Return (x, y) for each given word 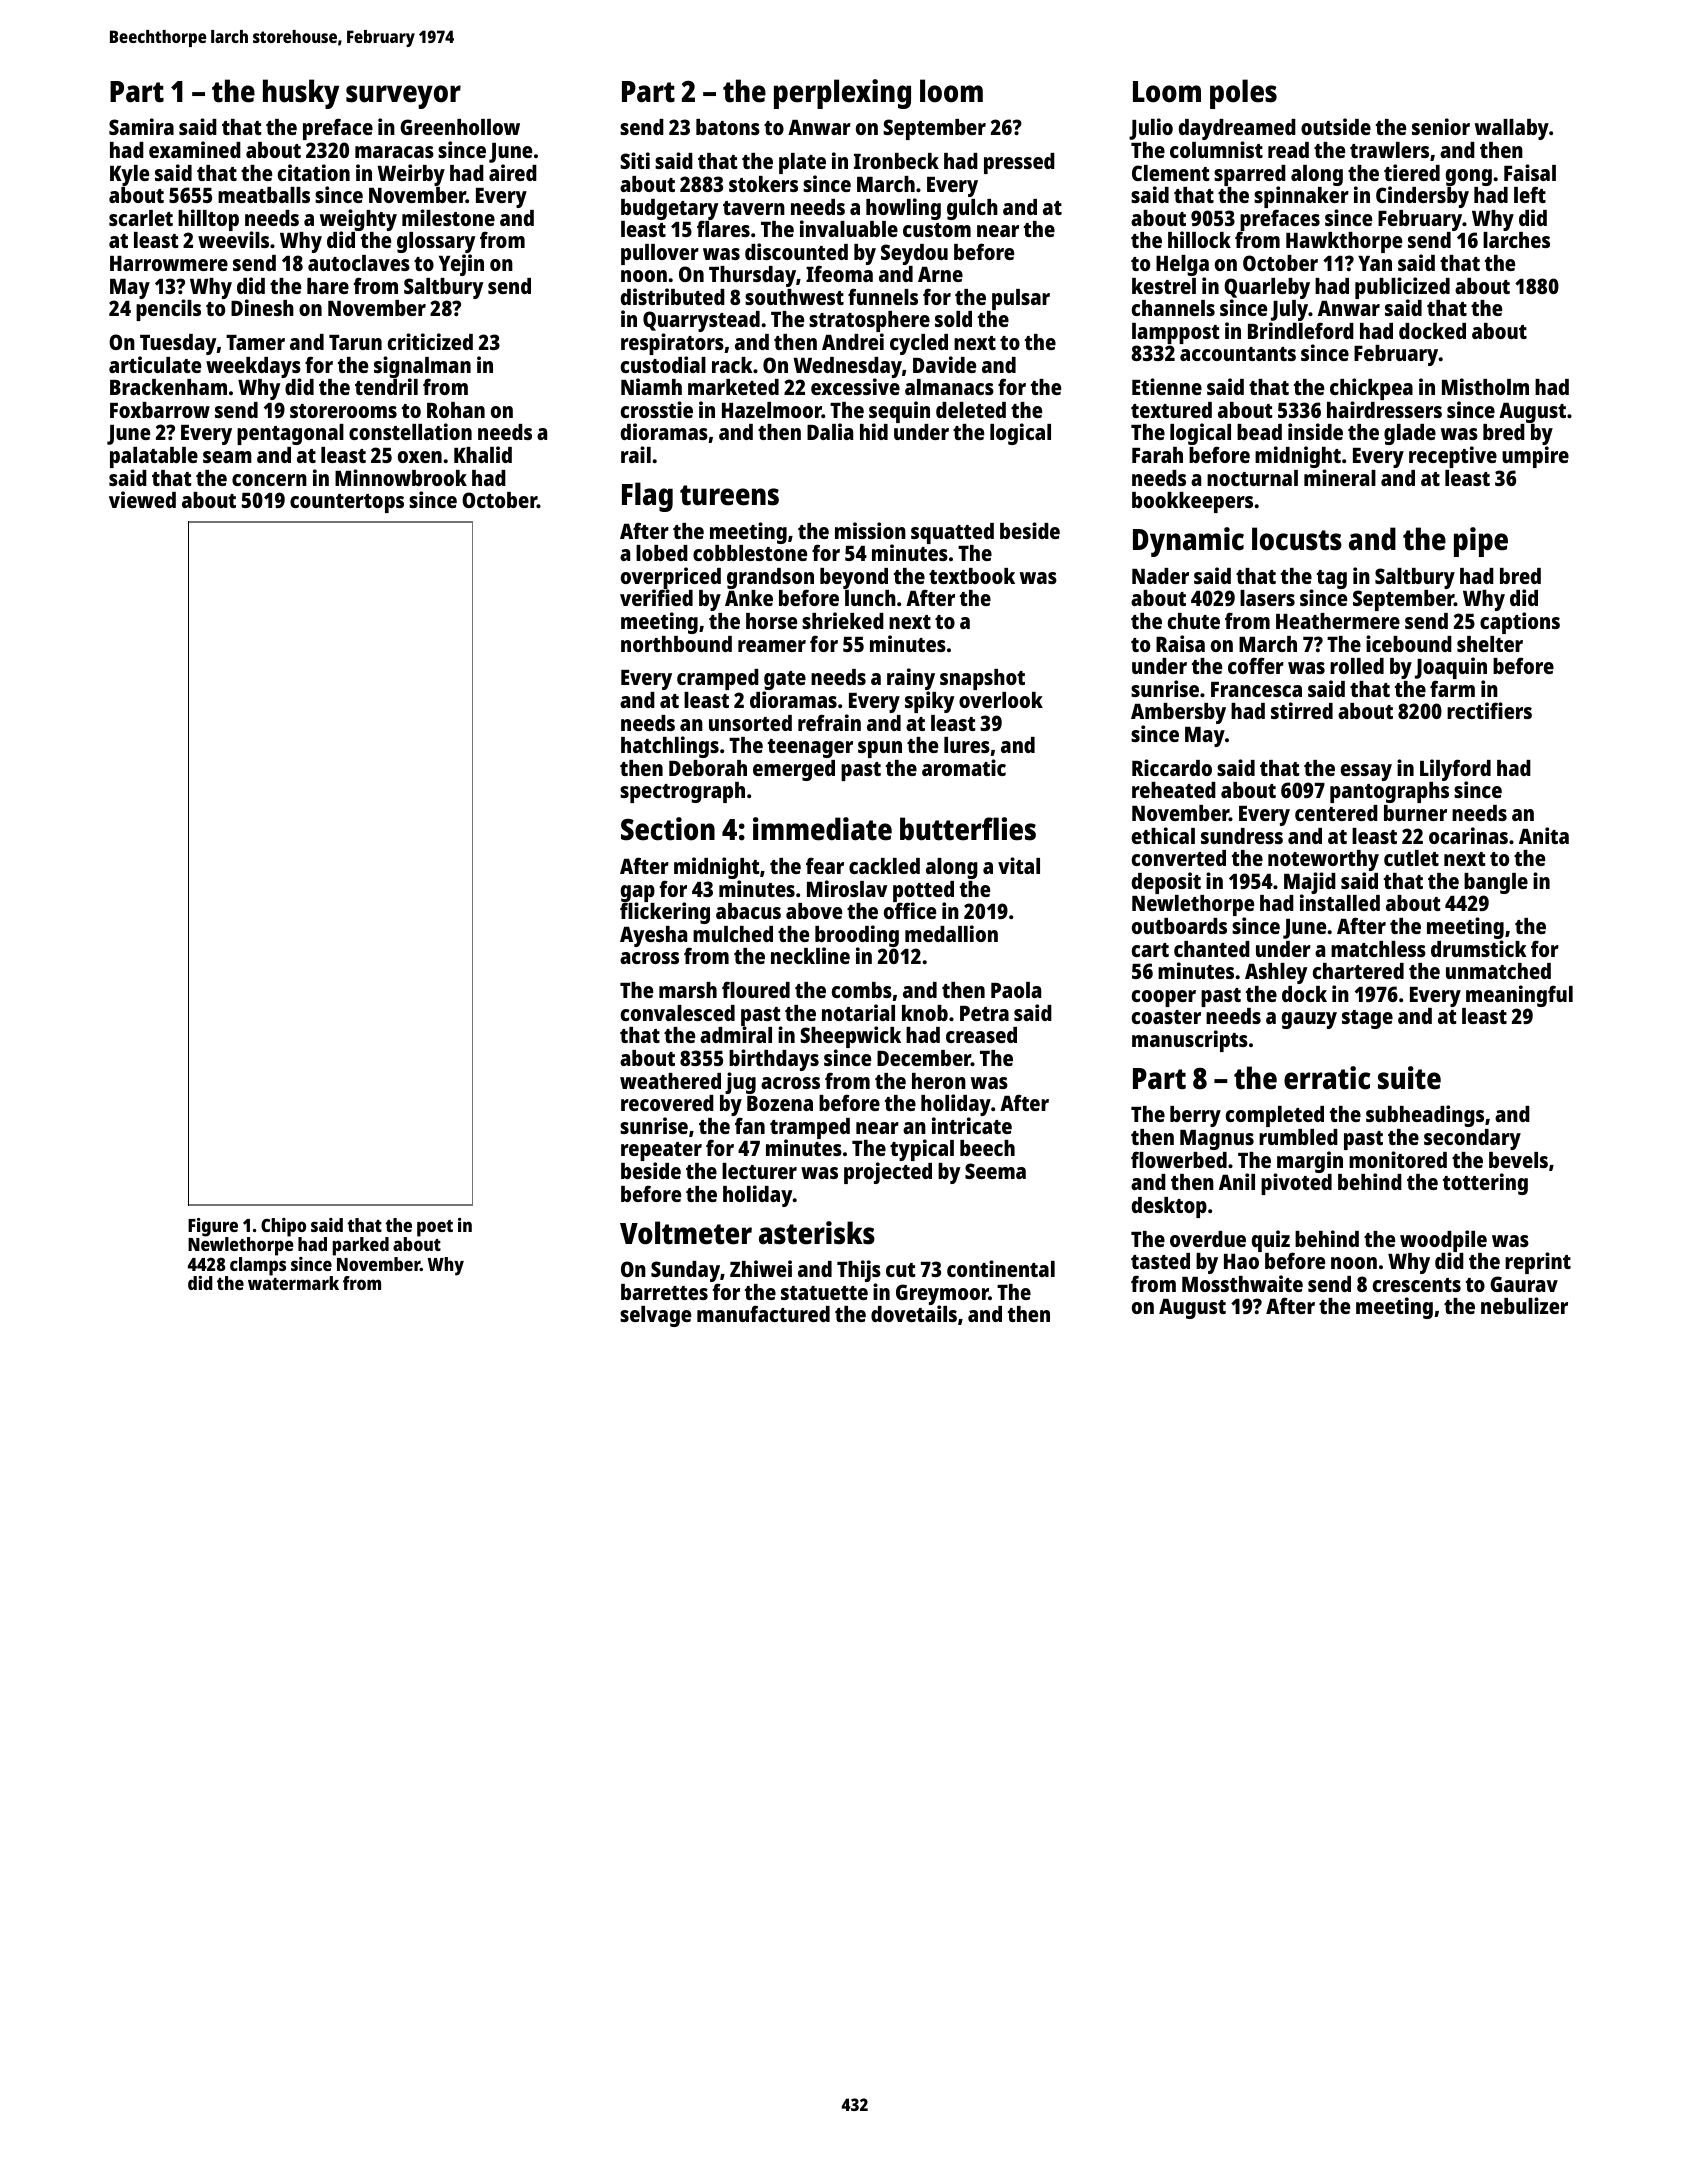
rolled (1357, 666)
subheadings (1425, 1116)
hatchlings (670, 747)
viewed (142, 499)
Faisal (1530, 172)
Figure (213, 1227)
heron (939, 1081)
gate (784, 681)
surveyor (403, 97)
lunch (870, 598)
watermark (293, 1283)
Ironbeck (896, 161)
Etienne (1167, 386)
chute (1194, 621)
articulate (155, 364)
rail (636, 454)
